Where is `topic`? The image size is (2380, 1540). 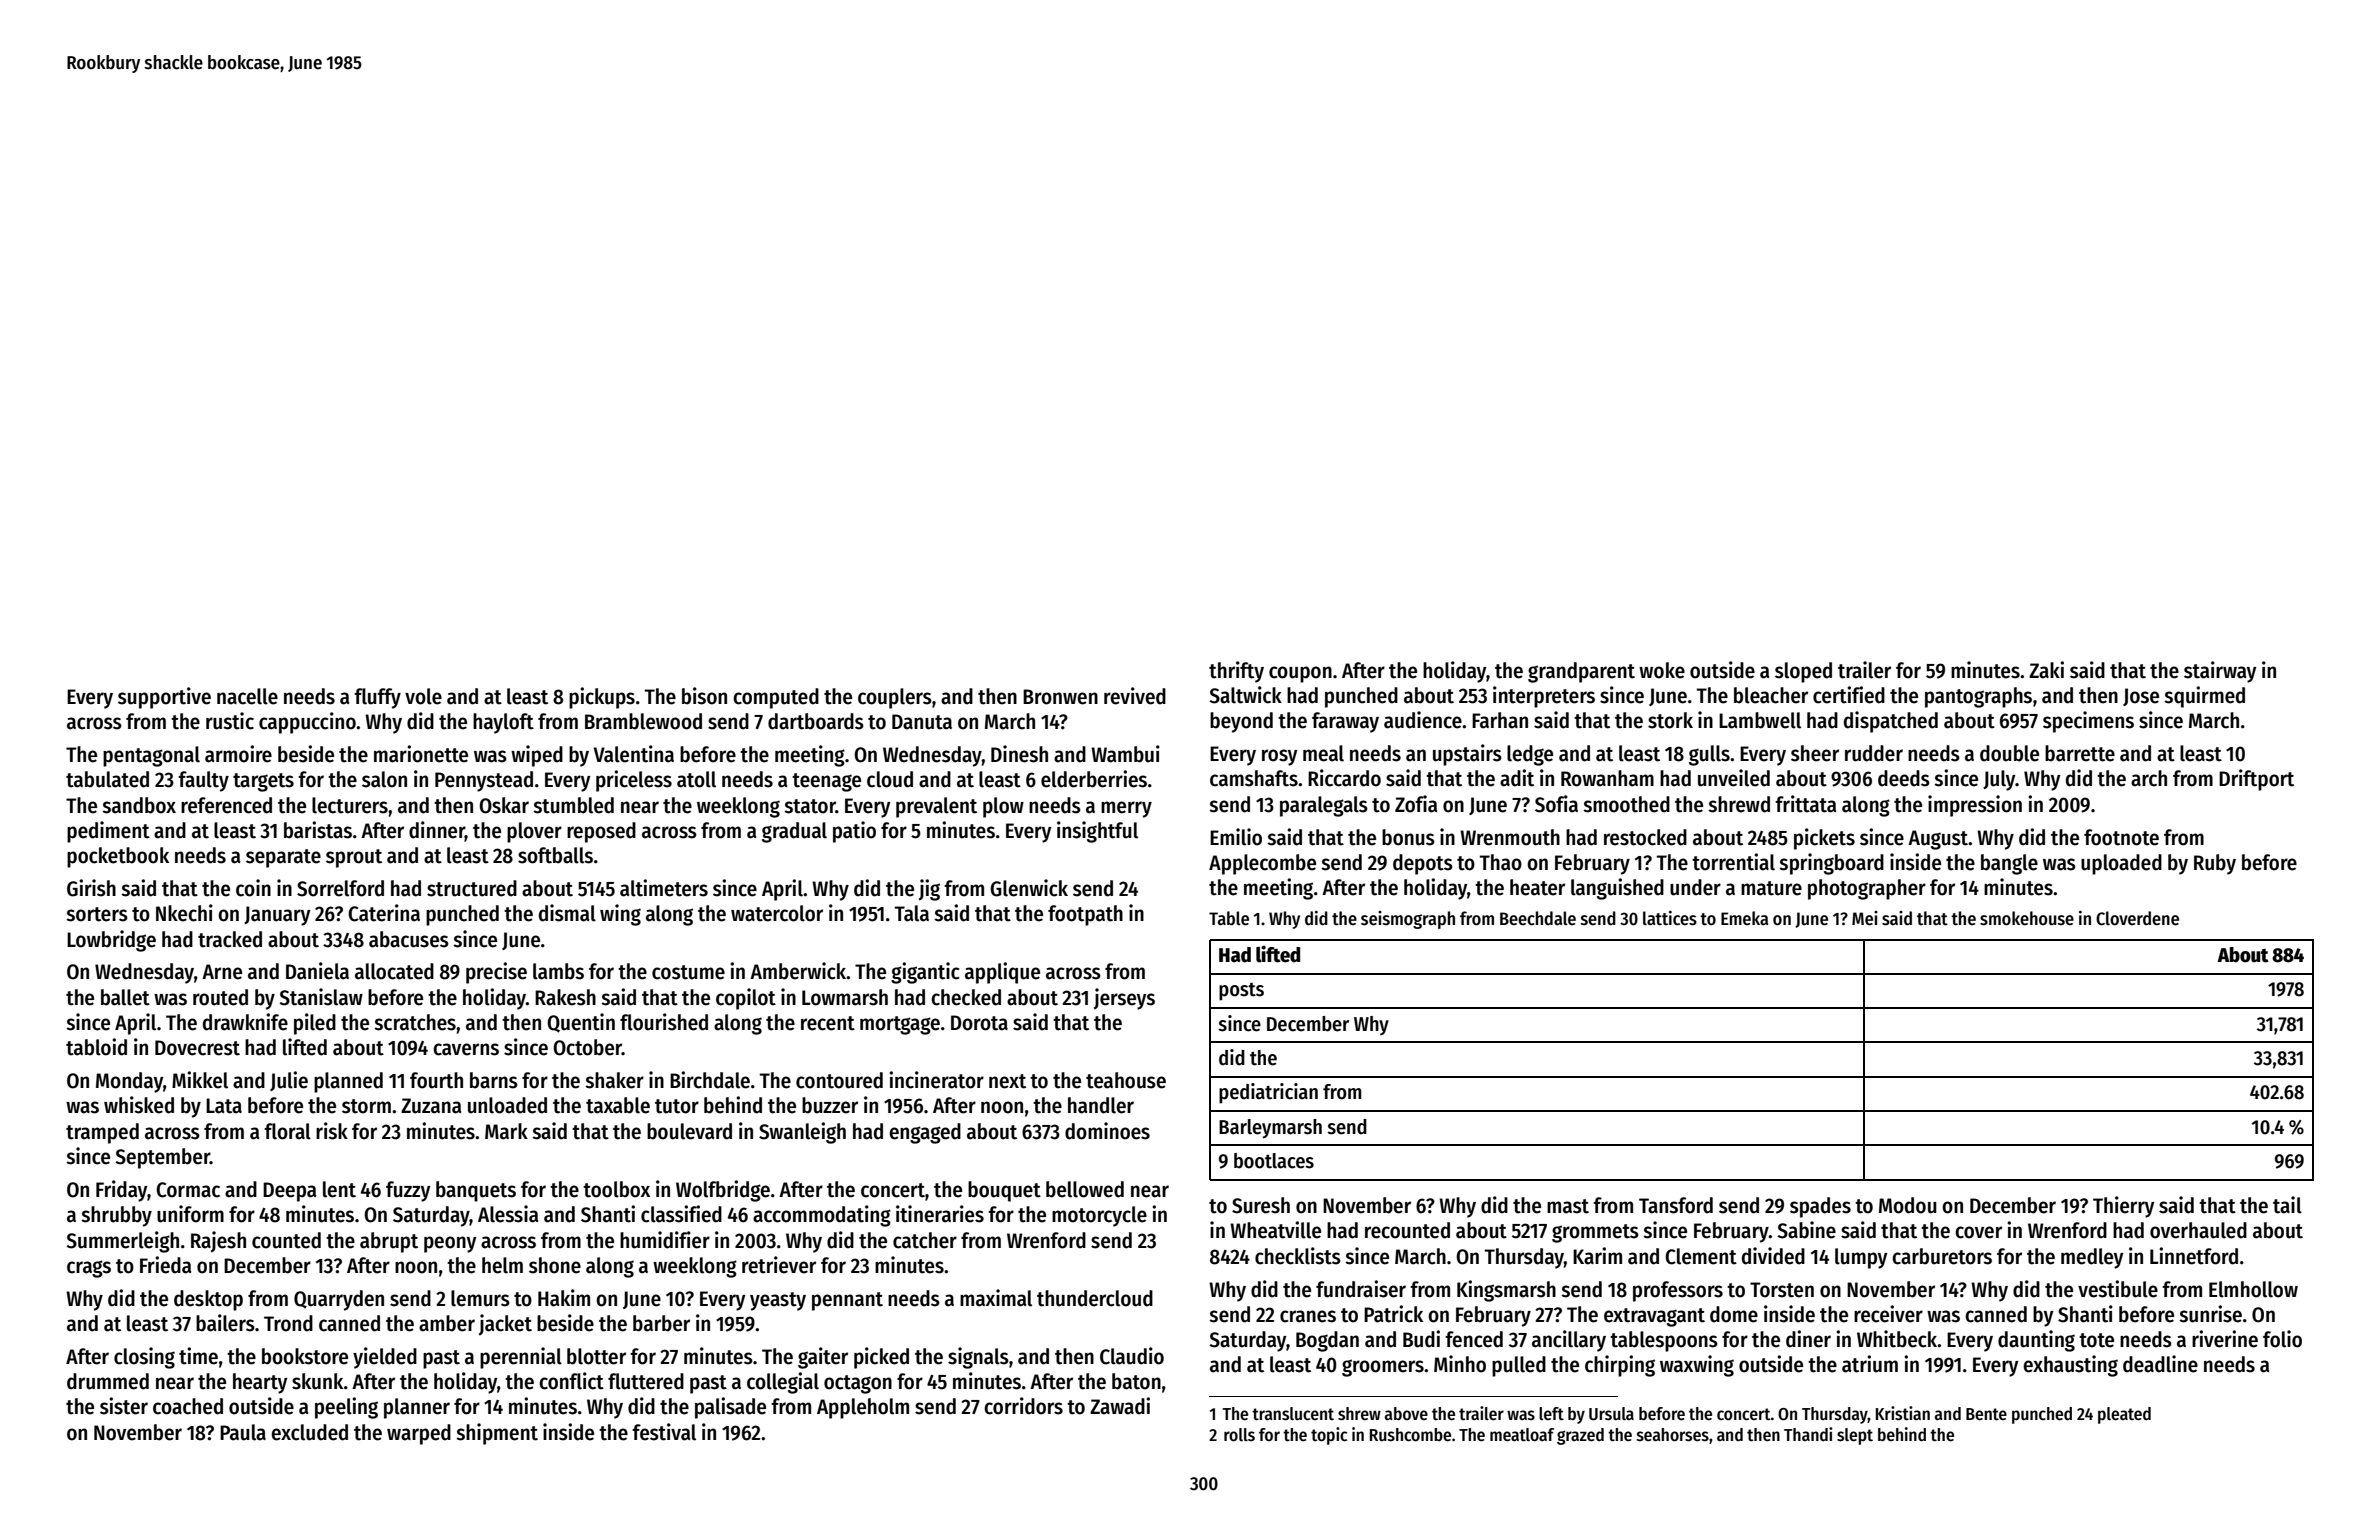
topic is located at coordinates (1329, 1436).
